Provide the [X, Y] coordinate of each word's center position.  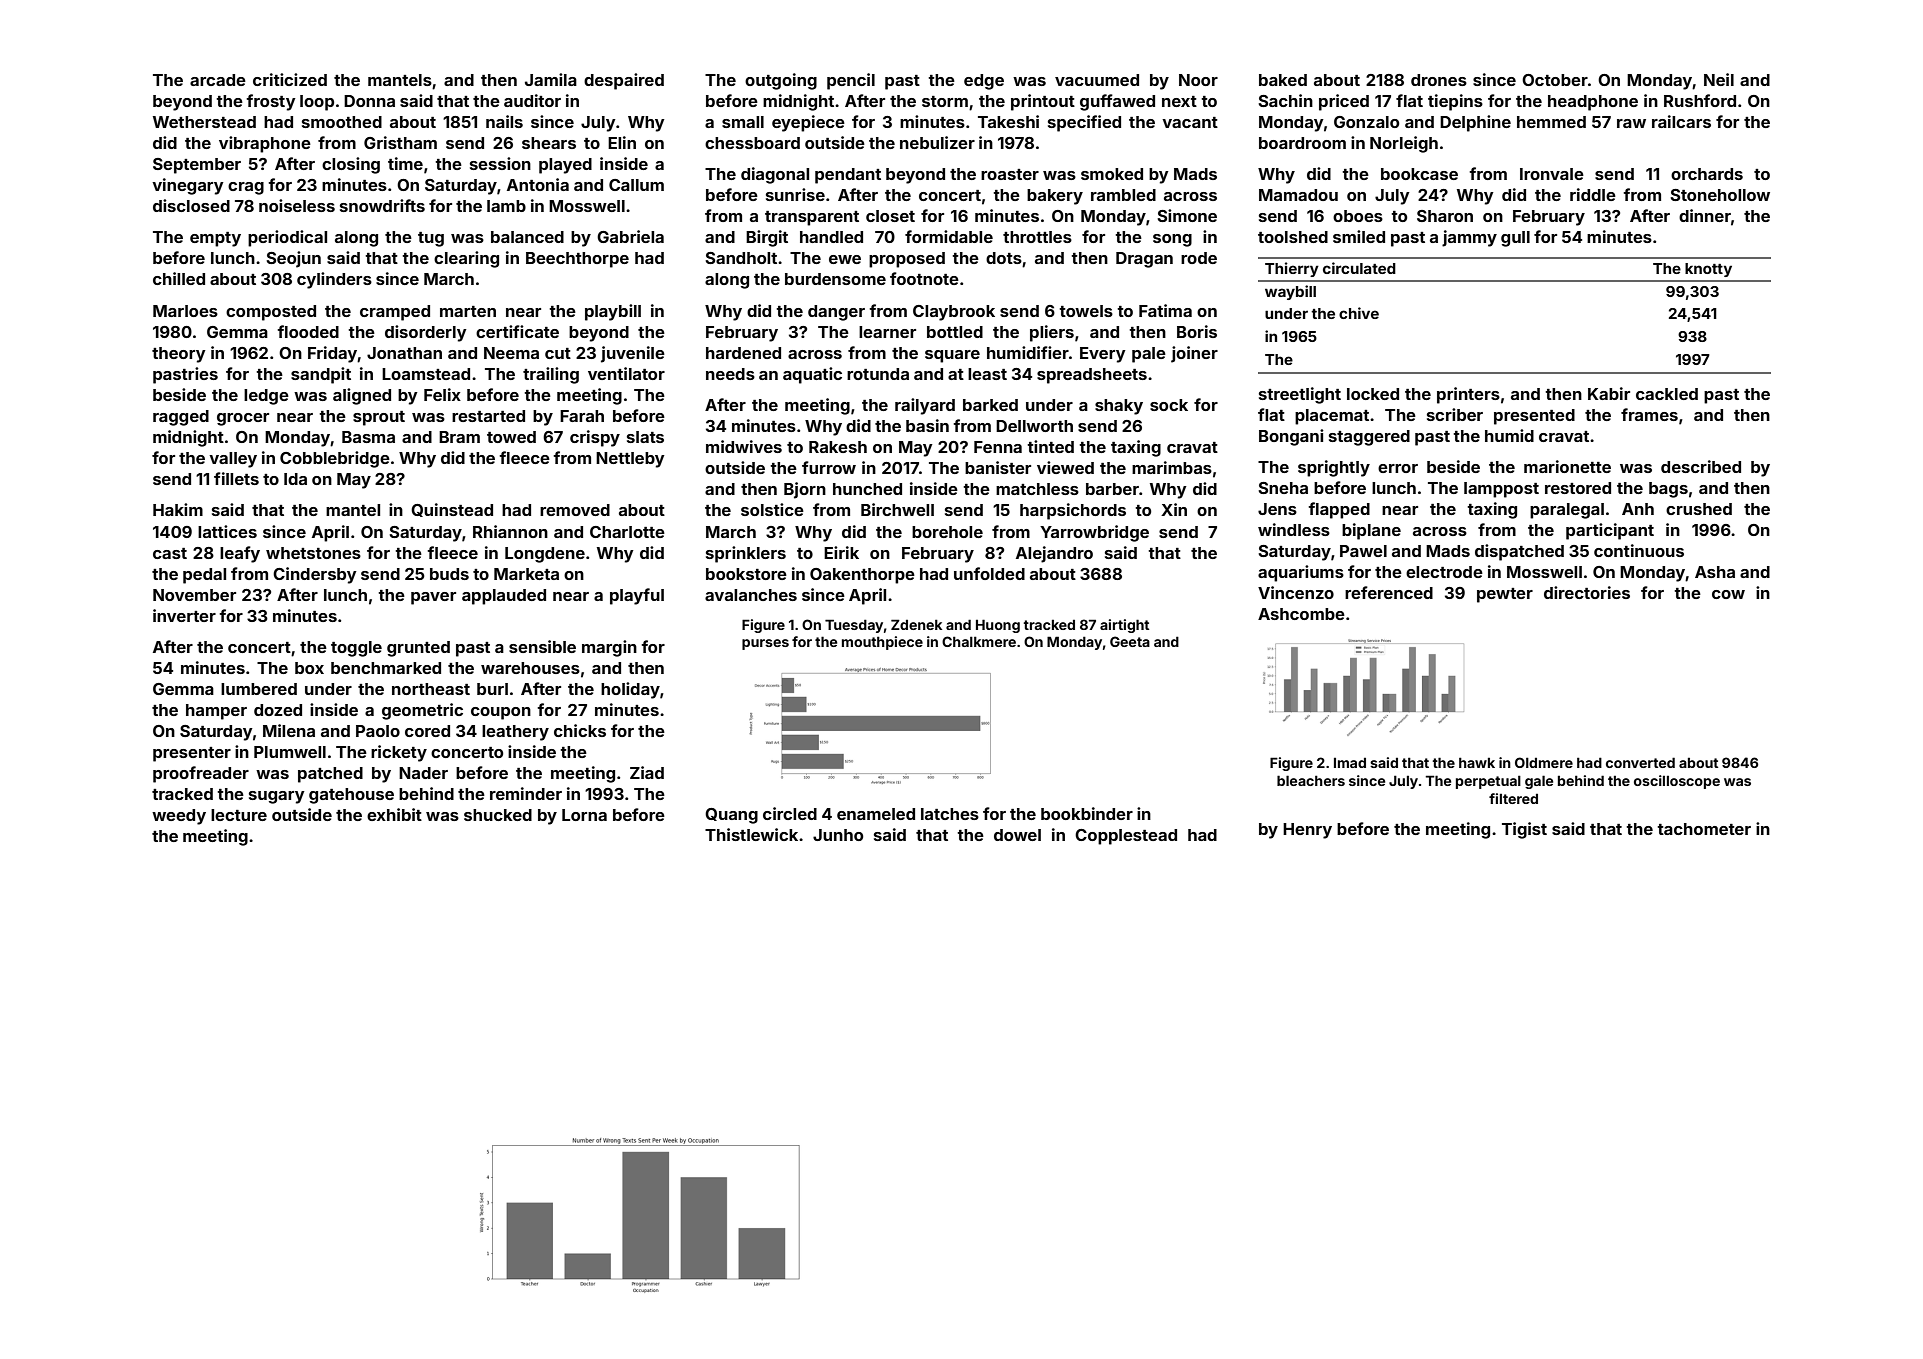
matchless [1037, 489]
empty [215, 239]
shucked [498, 815]
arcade [218, 80]
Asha [1715, 572]
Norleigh [1404, 144]
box [309, 668]
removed [575, 510]
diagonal [775, 175]
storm [945, 101]
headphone [1593, 103]
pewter [1505, 595]
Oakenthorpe [862, 576]
